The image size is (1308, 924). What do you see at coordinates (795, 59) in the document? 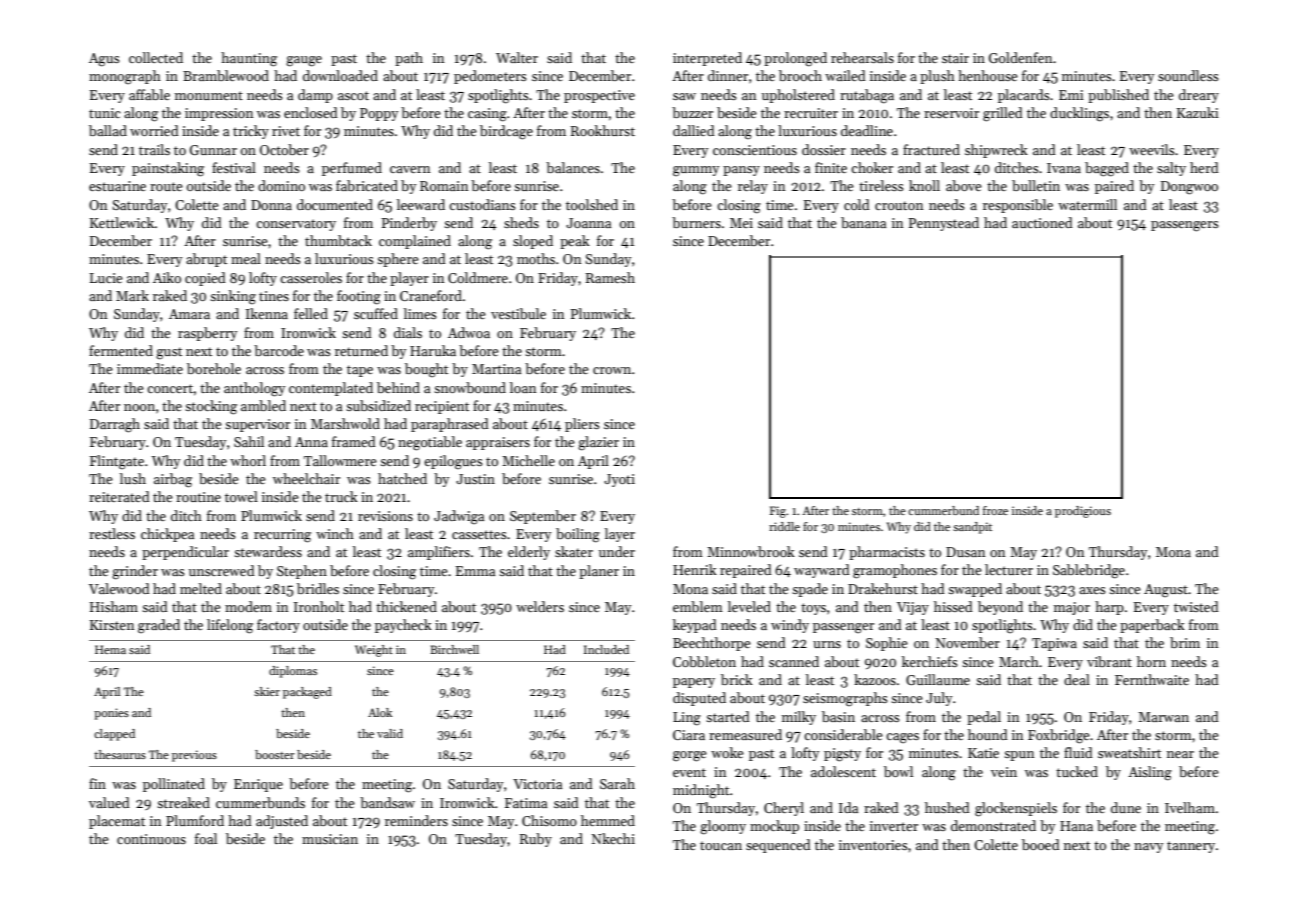
I see `prolonged` at bounding box center [795, 59].
